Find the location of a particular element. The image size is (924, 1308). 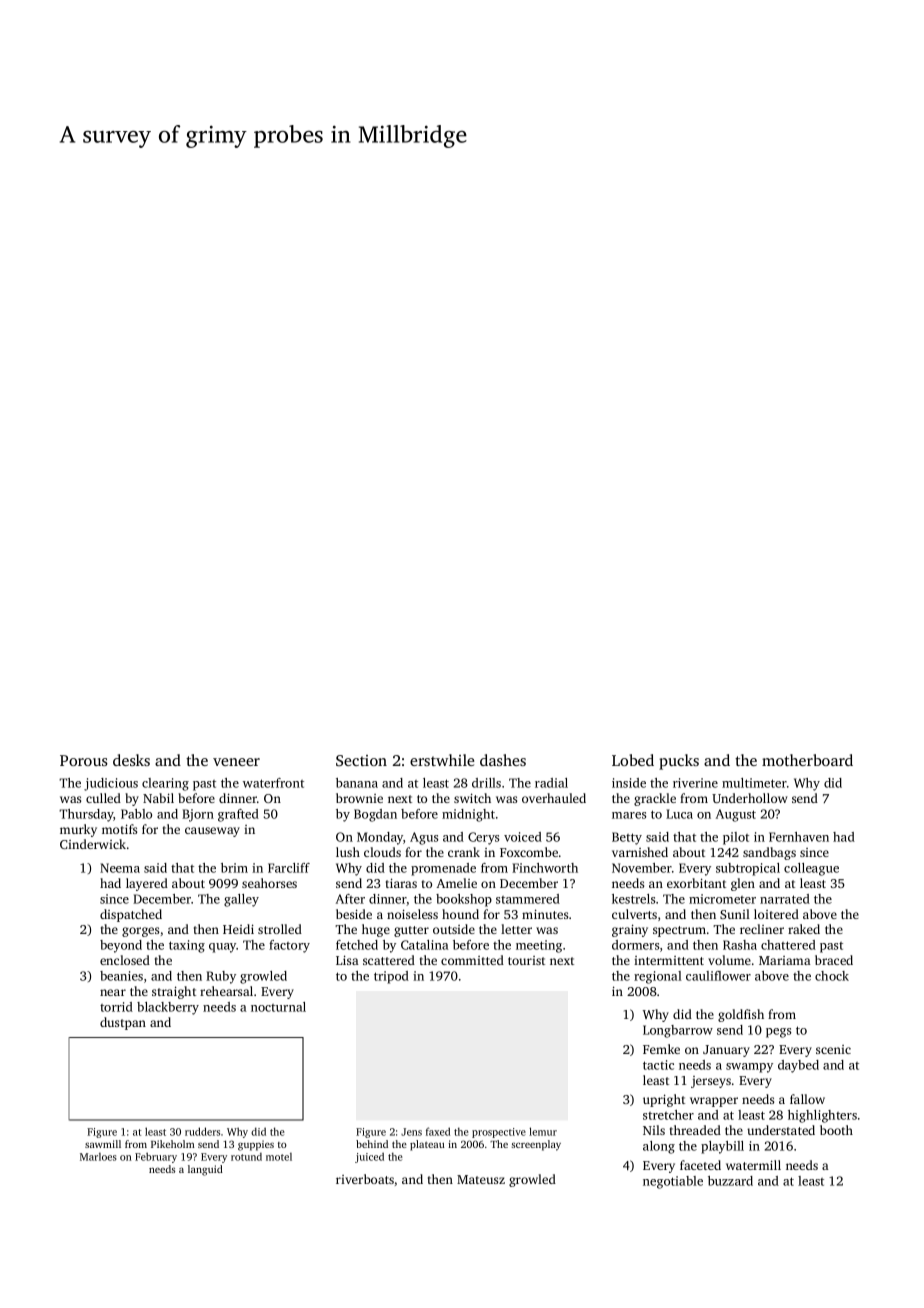

highlighters is located at coordinates (822, 1116).
